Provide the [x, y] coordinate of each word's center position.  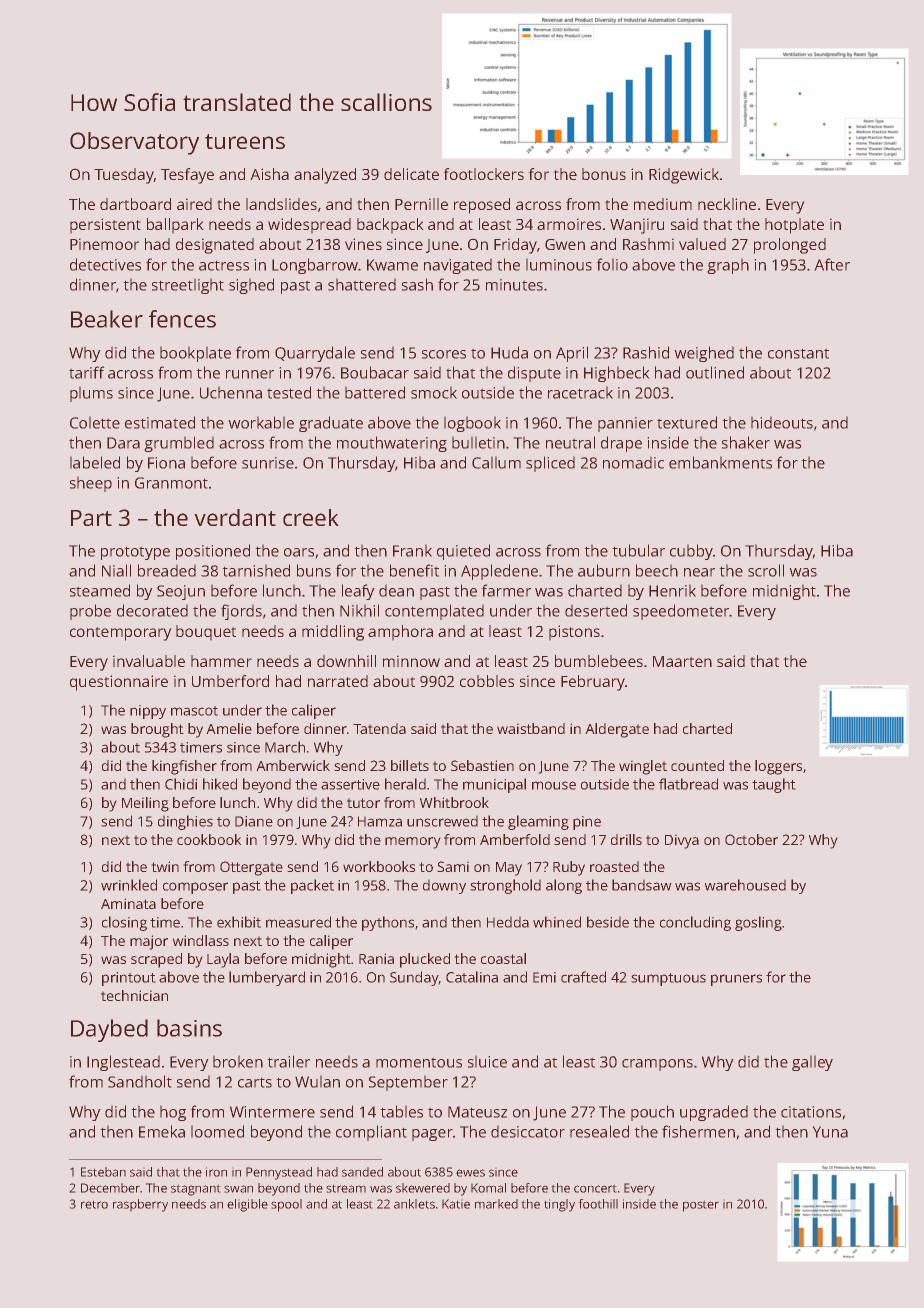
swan [238, 1189]
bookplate [195, 354]
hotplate [794, 226]
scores [444, 354]
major [149, 942]
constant [798, 353]
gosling [758, 923]
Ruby [569, 868]
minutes [514, 285]
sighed [251, 286]
